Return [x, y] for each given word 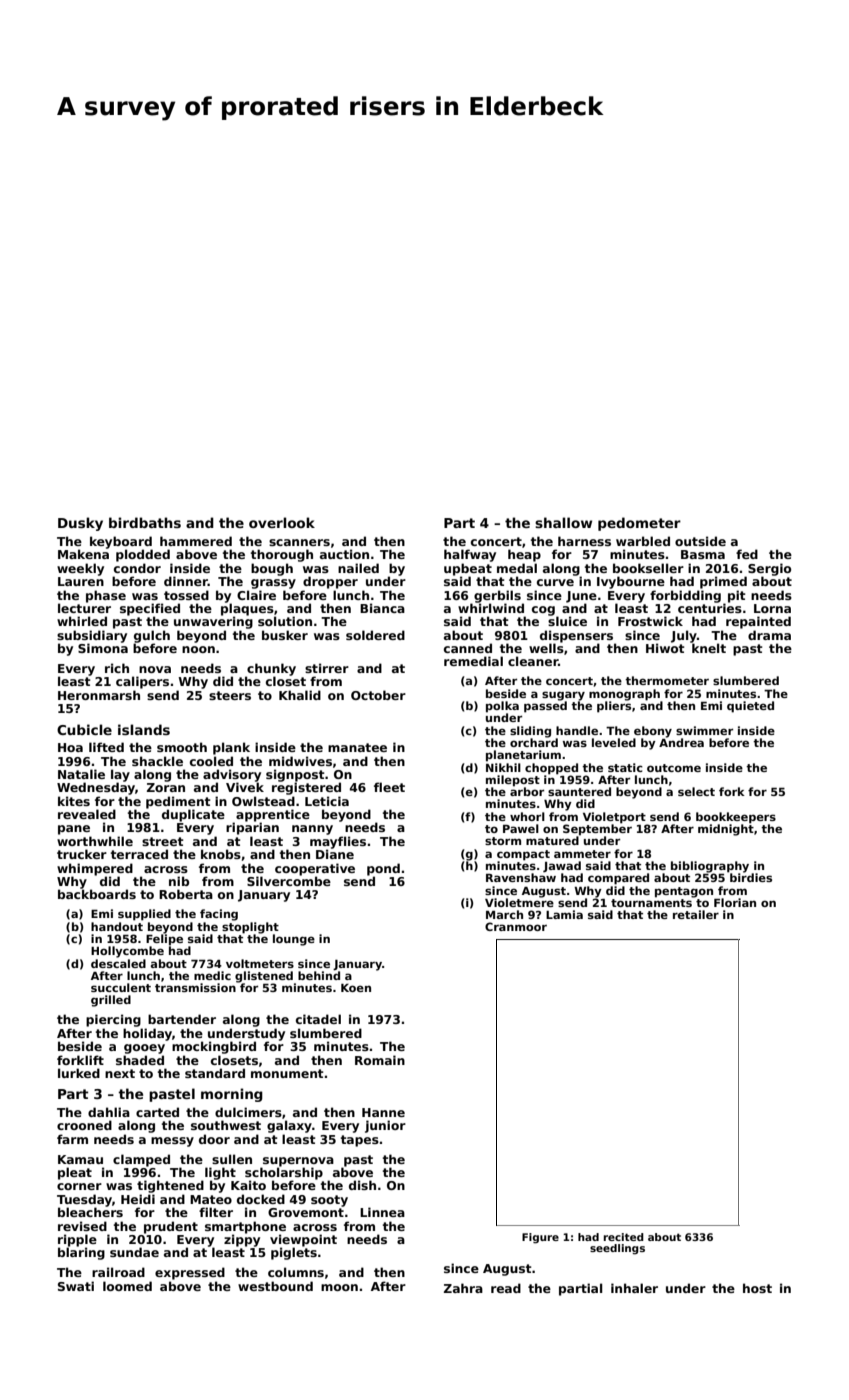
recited [624, 1237]
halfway [470, 555]
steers [230, 695]
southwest [226, 1125]
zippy [242, 1240]
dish [362, 1185]
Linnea [382, 1212]
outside [700, 541]
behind [319, 975]
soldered [375, 635]
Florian [735, 902]
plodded [143, 555]
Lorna [772, 608]
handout [117, 926]
